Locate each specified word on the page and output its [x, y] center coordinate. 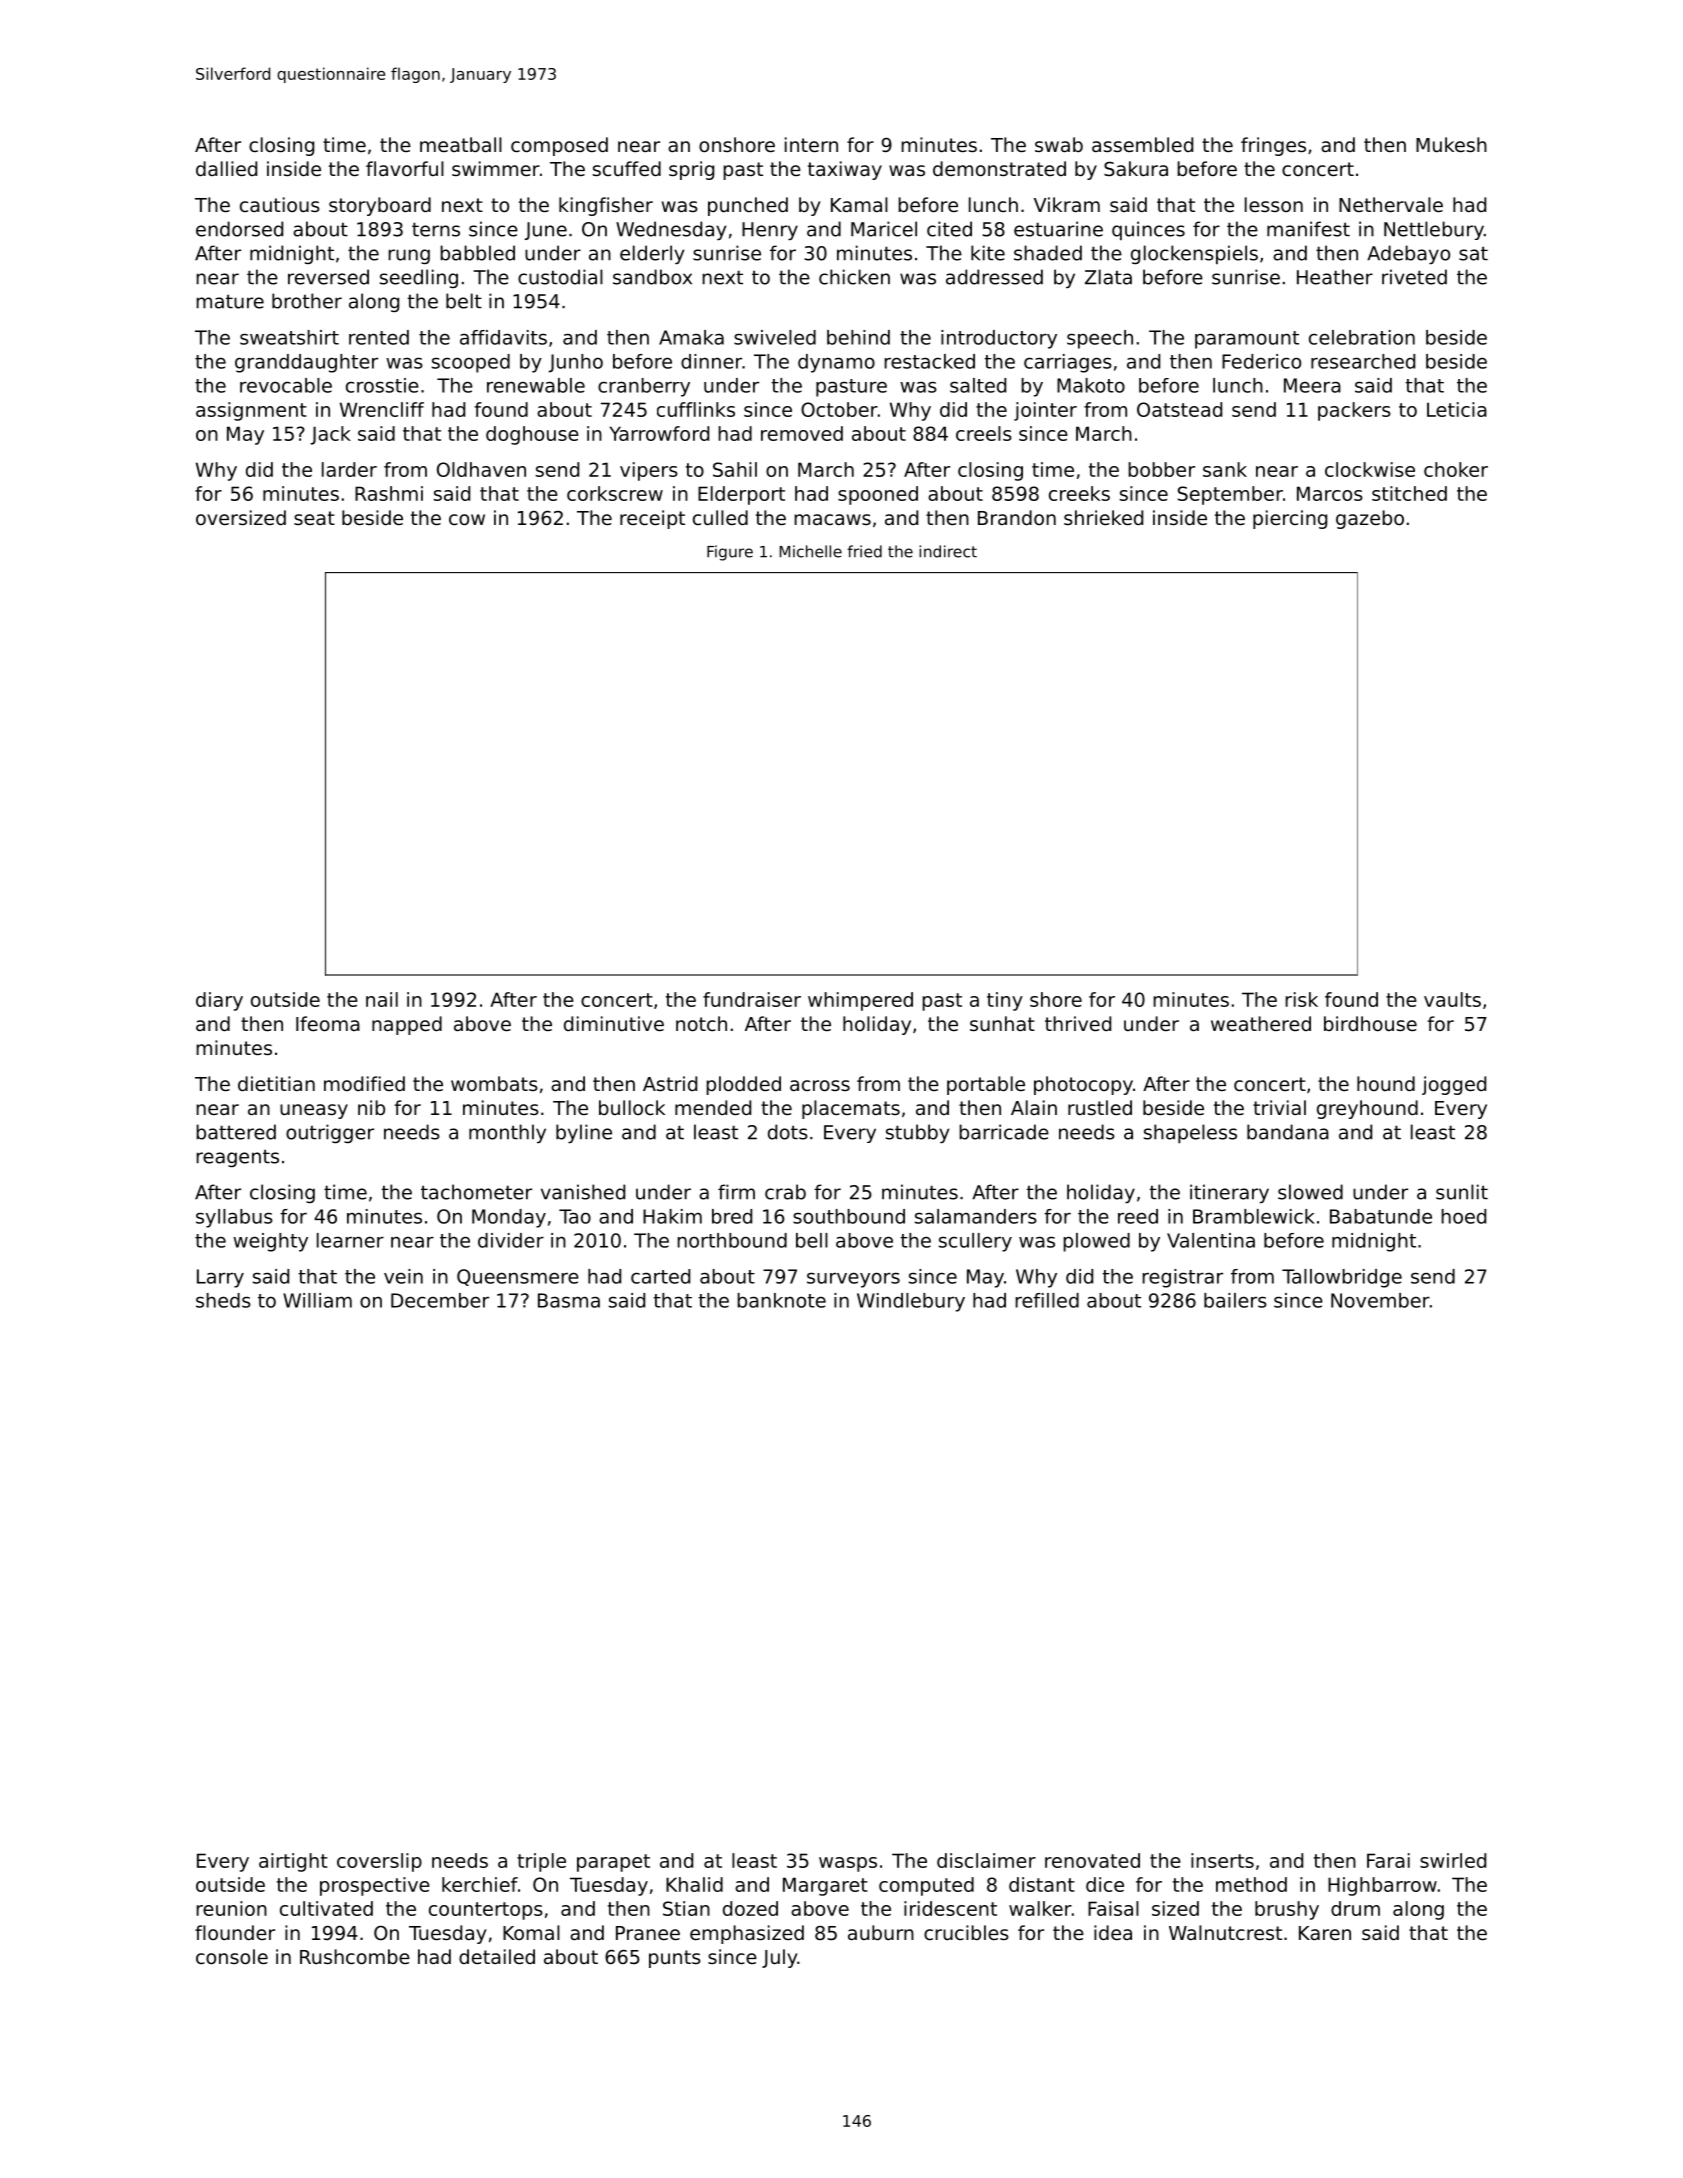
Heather [1335, 277]
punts [675, 1959]
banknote [781, 1300]
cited [949, 229]
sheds [223, 1300]
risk [1301, 999]
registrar [1182, 1278]
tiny [1005, 1001]
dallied [226, 168]
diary [219, 1001]
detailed [497, 1956]
